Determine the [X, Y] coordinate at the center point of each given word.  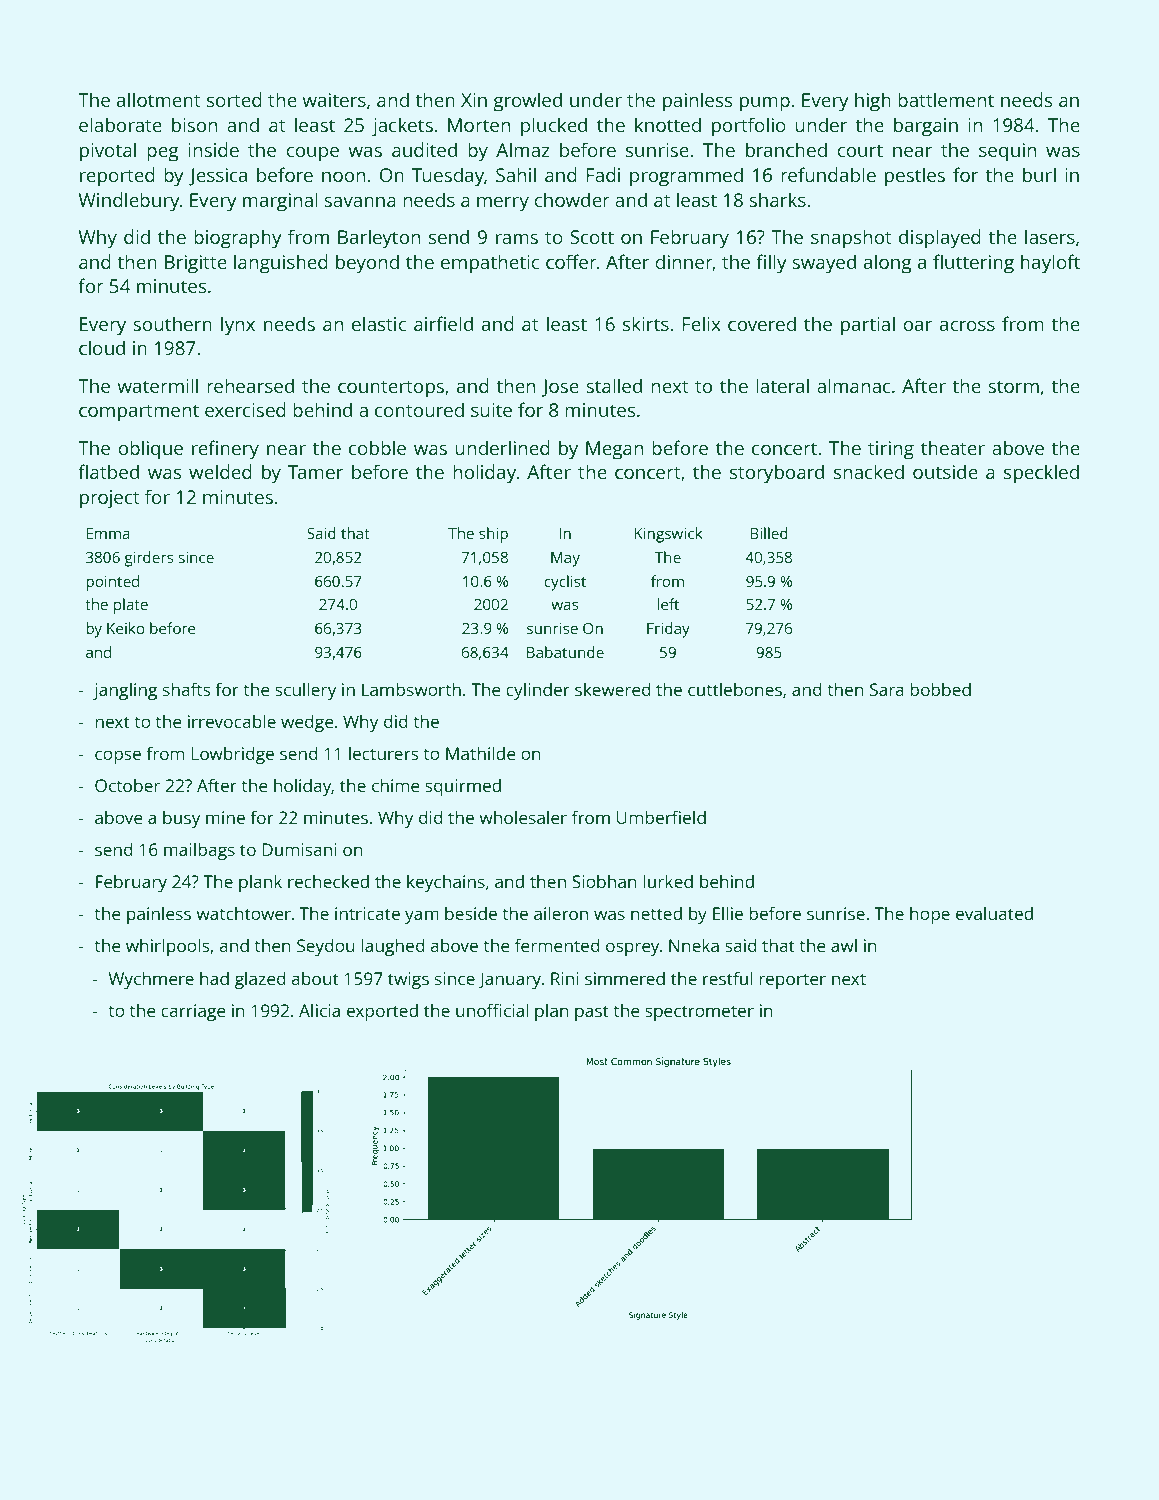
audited [424, 149]
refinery [225, 450]
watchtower [243, 913]
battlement [946, 99]
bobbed [940, 689]
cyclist [565, 583]
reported [117, 177]
